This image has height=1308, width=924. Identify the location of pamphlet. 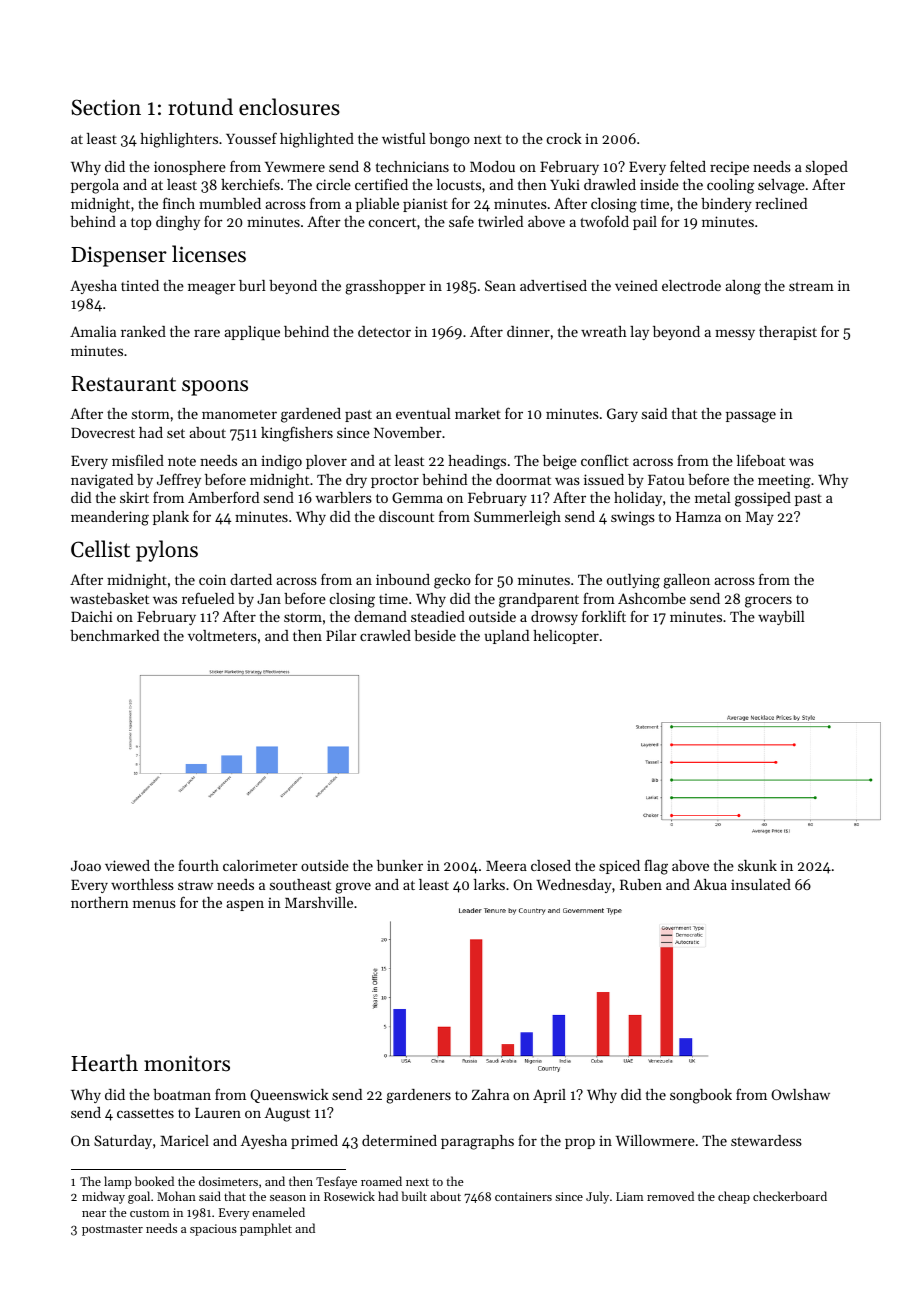
(266, 1229).
